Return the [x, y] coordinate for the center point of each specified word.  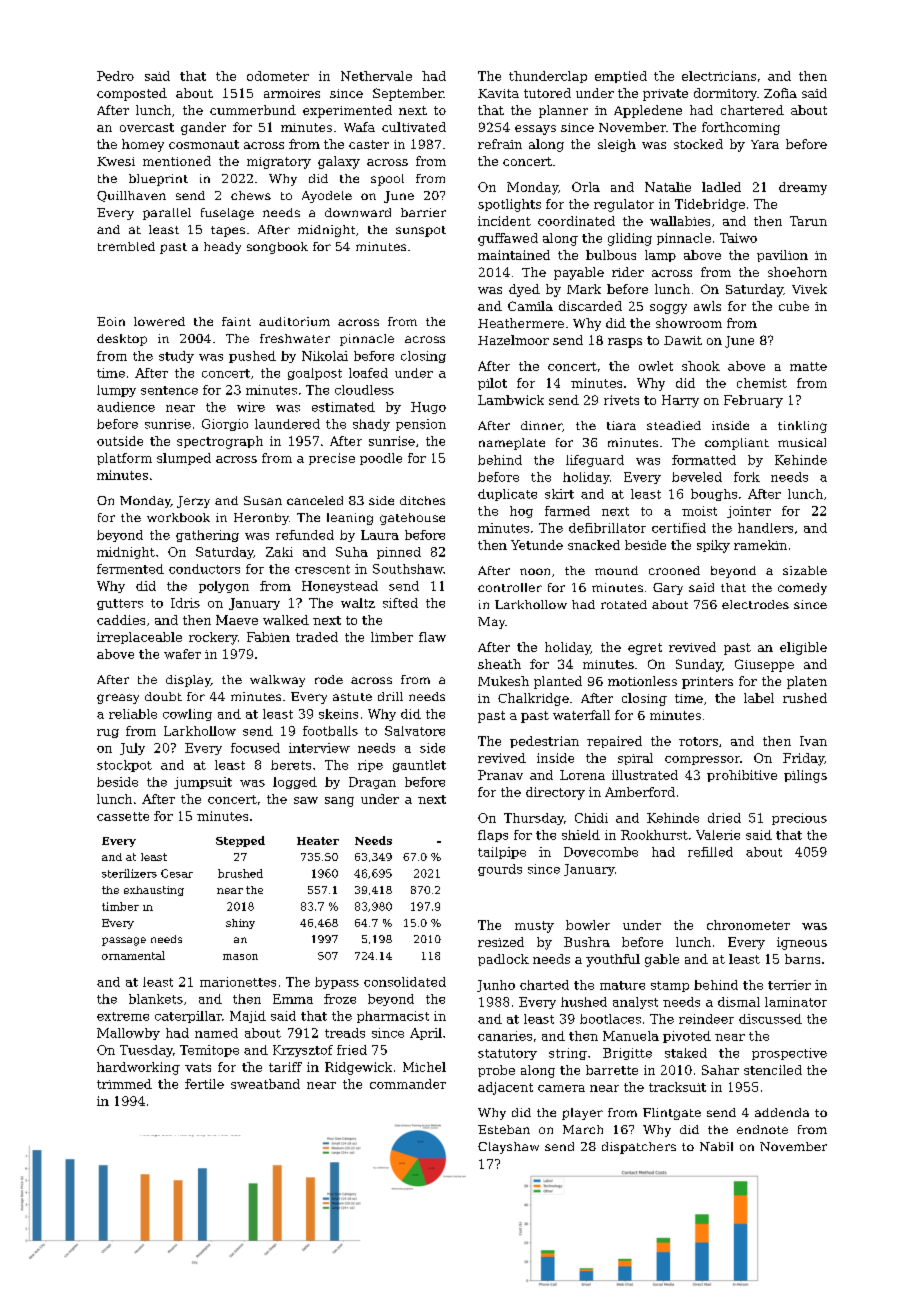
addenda [782, 1112]
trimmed [124, 1084]
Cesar [177, 873]
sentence [169, 390]
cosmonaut [204, 144]
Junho [496, 986]
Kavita [498, 93]
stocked [698, 144]
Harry [680, 401]
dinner [541, 425]
